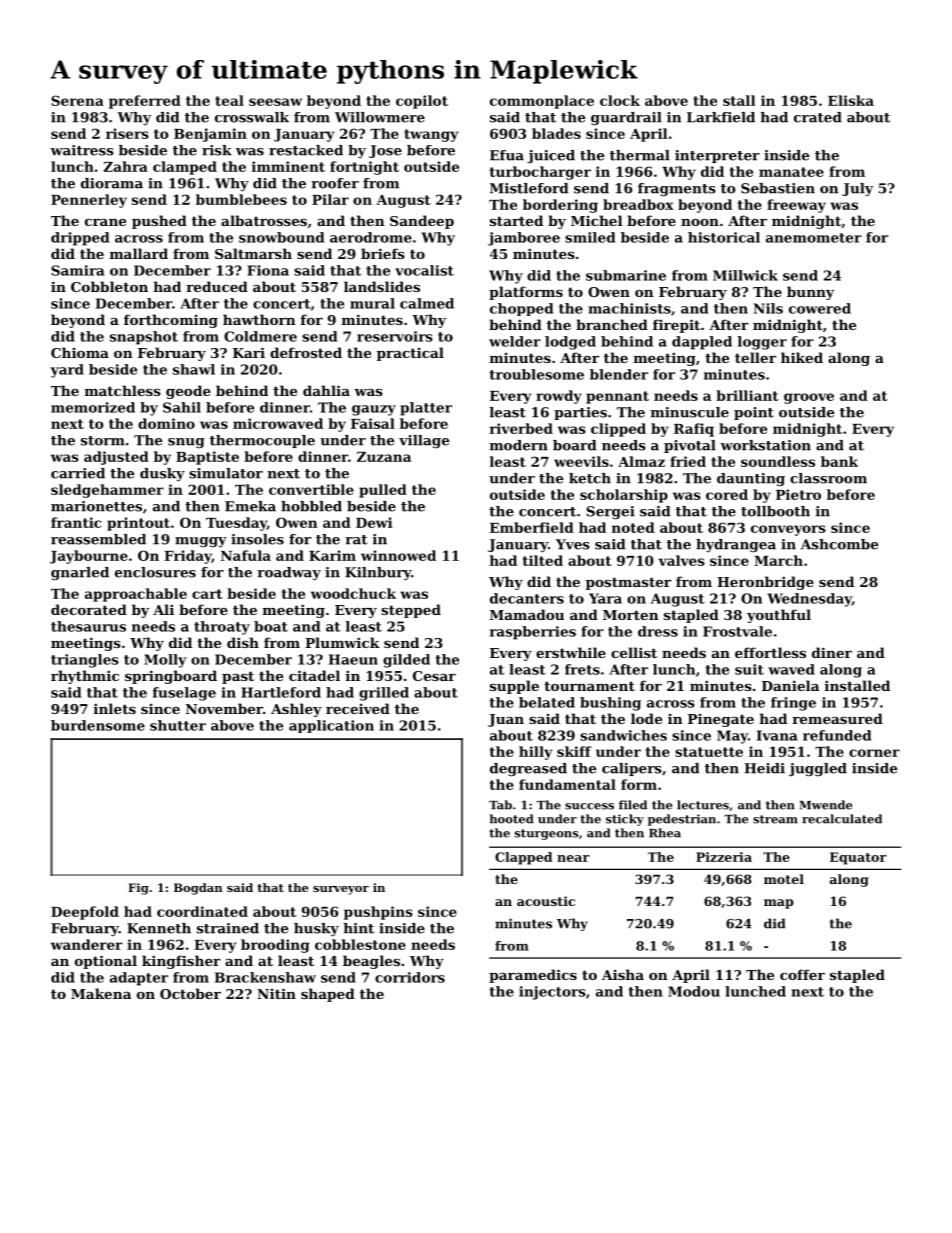 This image has height=1233, width=952. Describe the element at coordinates (382, 286) in the image. I see `landslides` at that location.
